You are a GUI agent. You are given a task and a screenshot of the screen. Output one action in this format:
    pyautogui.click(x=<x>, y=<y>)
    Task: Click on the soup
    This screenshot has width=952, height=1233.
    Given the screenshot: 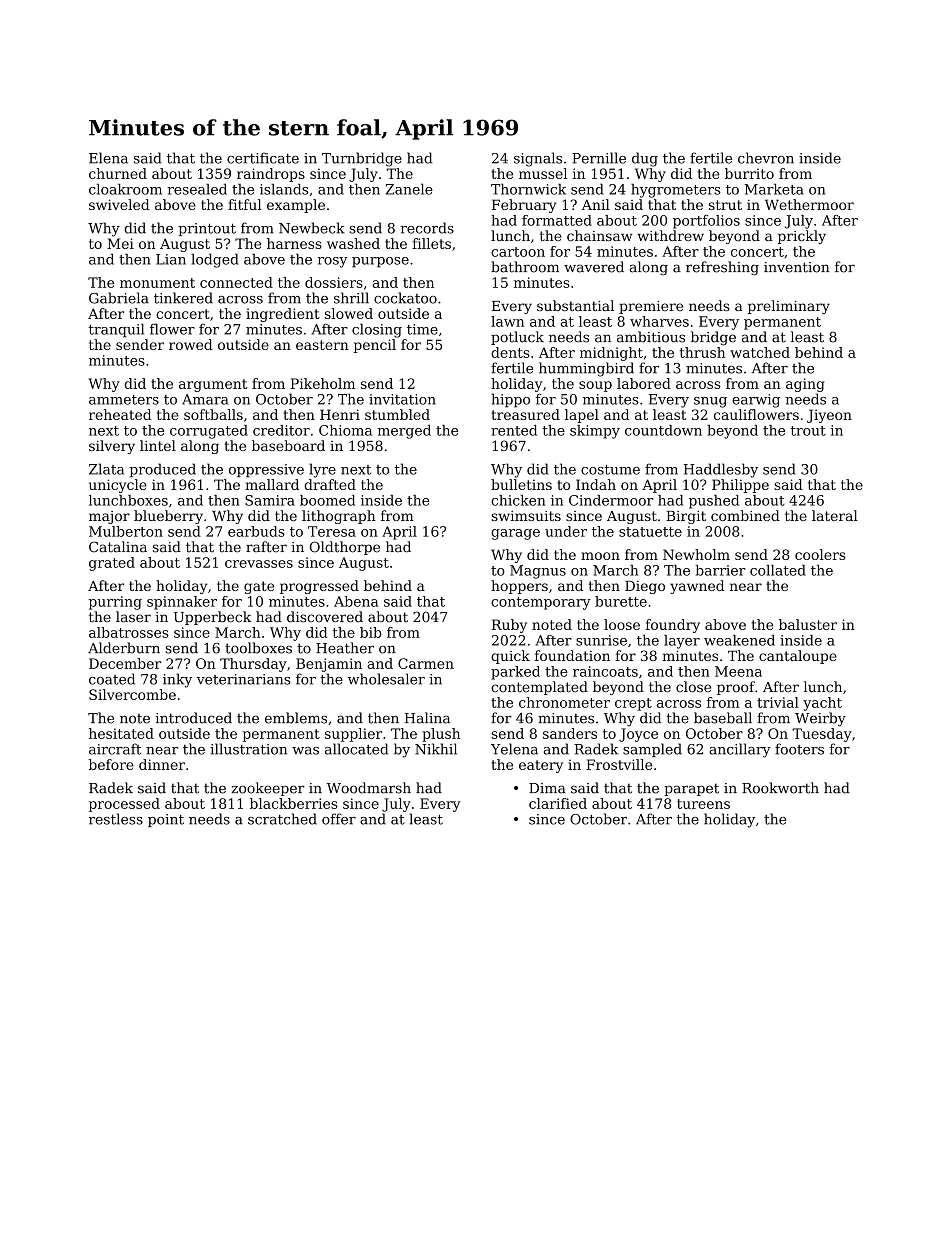 What is the action you would take?
    pyautogui.click(x=595, y=386)
